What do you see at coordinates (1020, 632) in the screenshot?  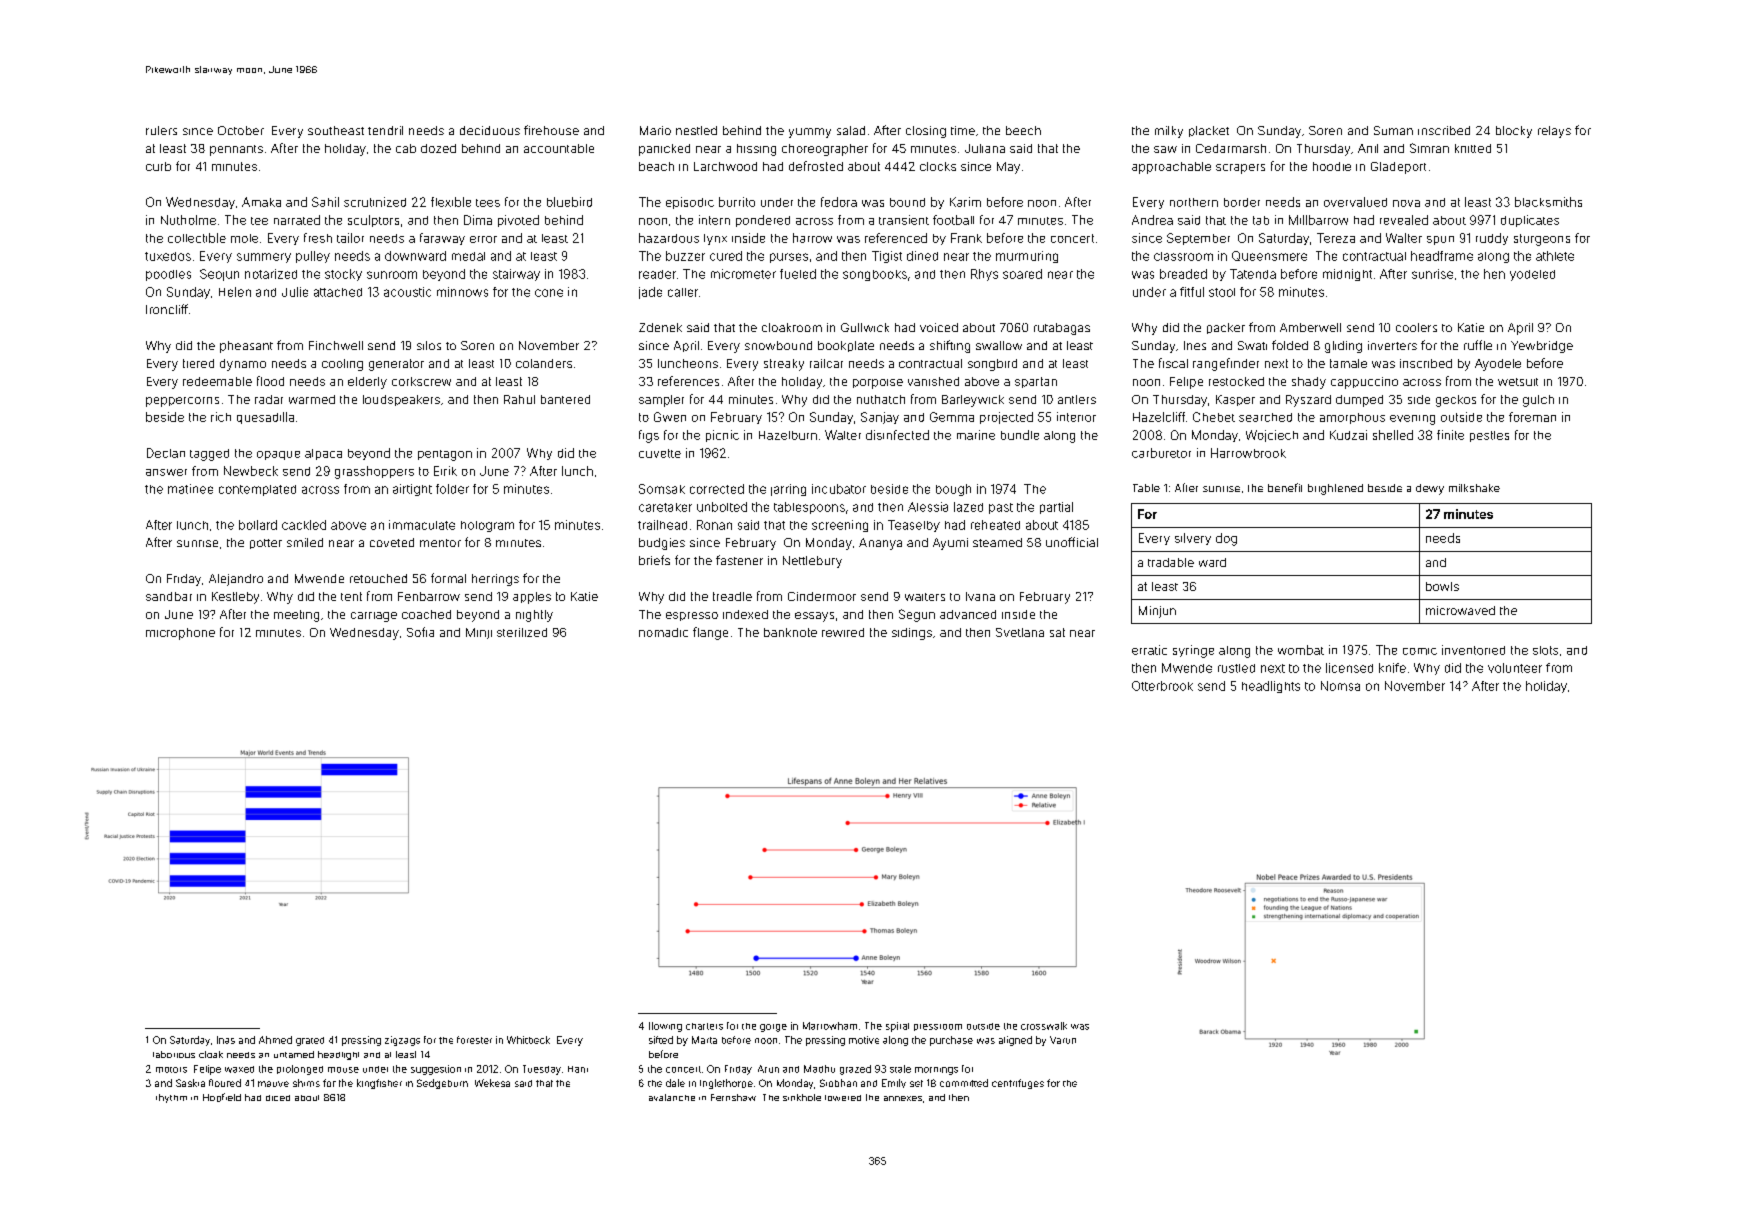 I see `Svetlana` at bounding box center [1020, 632].
